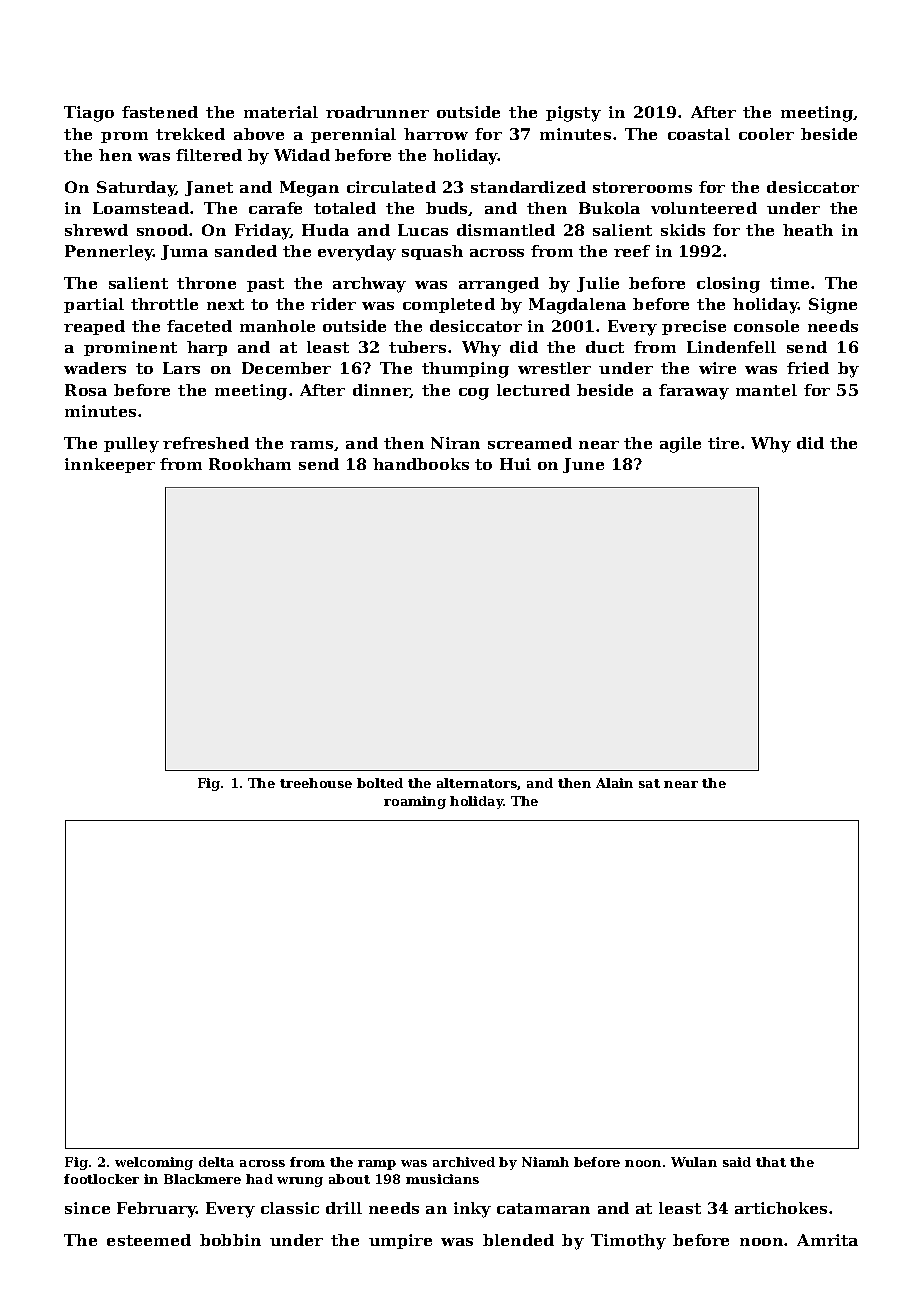 This image has width=924, height=1308. Describe the element at coordinates (87, 1208) in the image. I see `since` at that location.
